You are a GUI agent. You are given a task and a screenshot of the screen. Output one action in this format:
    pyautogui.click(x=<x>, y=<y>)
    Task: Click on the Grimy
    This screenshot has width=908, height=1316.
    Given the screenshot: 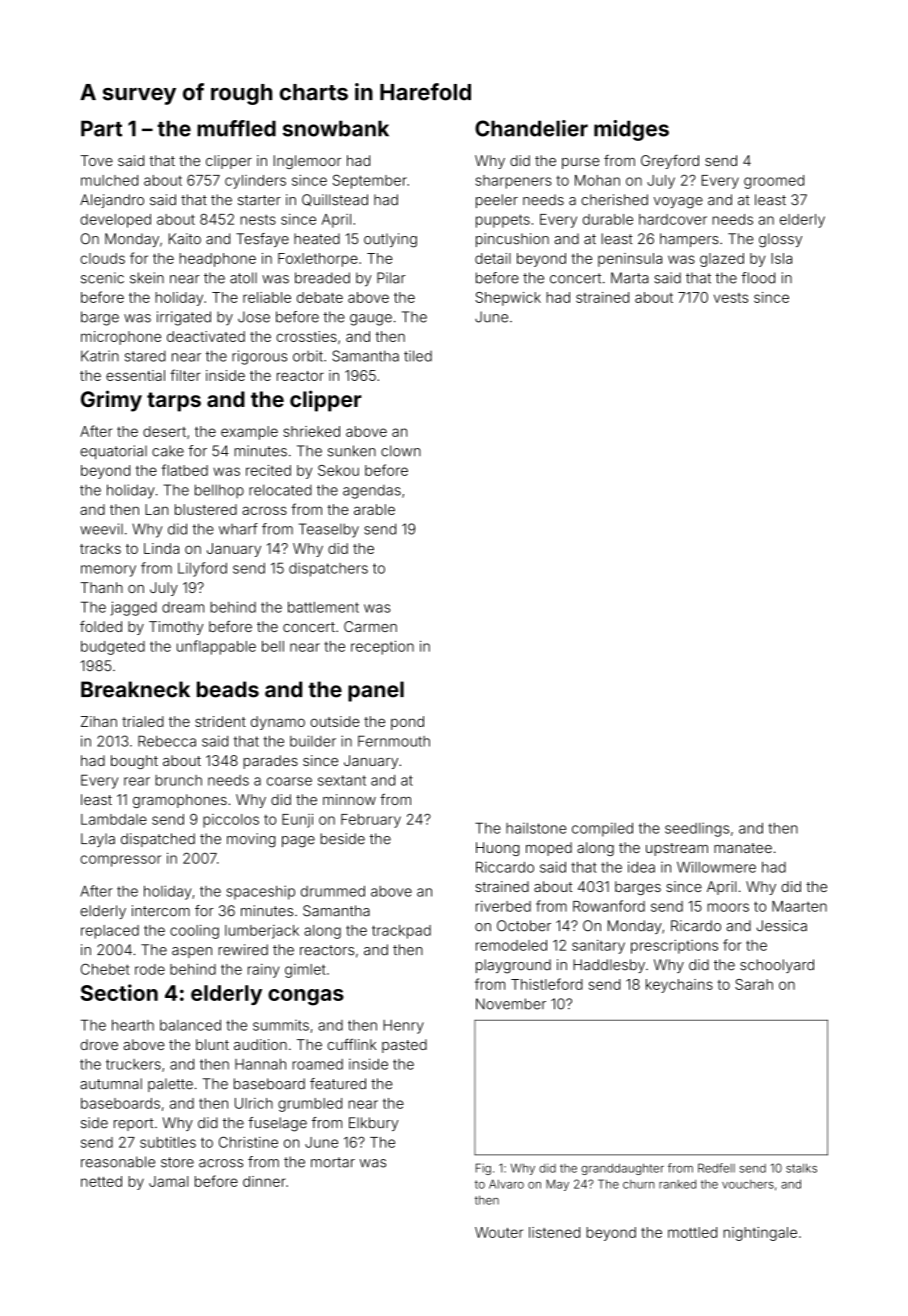 What is the action you would take?
    pyautogui.click(x=111, y=401)
